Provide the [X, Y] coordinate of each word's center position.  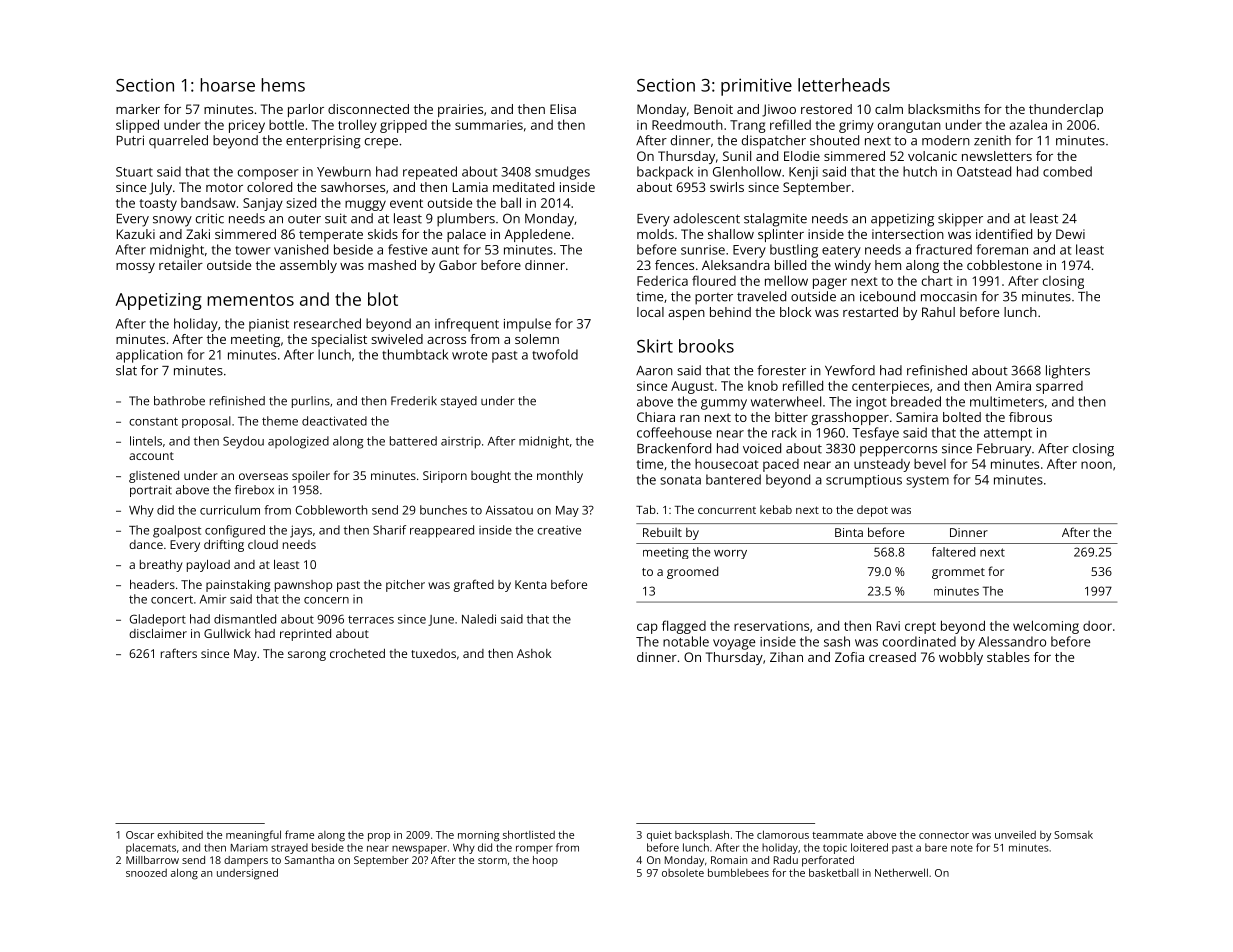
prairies [460, 110]
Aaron [654, 371]
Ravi [888, 626]
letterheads [844, 85]
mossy [135, 268]
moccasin [949, 297]
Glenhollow [747, 171]
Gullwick [227, 633]
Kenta [531, 584]
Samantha [309, 860]
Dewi [1070, 234]
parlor [306, 110]
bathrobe [179, 401]
